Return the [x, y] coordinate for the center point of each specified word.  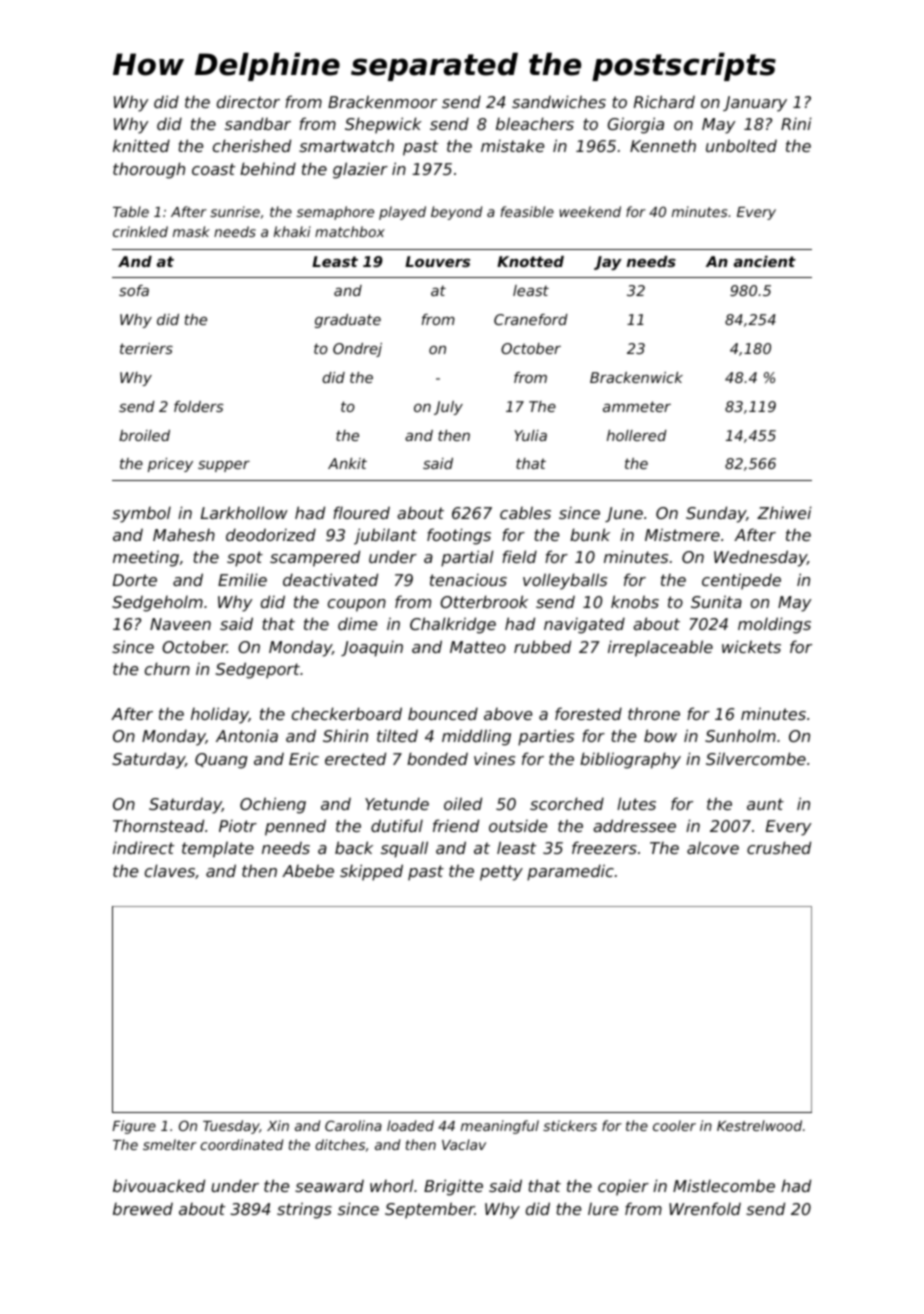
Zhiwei [784, 512]
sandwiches [559, 101]
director [248, 101]
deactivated [330, 579]
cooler [674, 1125]
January [755, 104]
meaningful [500, 1127]
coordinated [241, 1144]
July [448, 408]
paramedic [570, 872]
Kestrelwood [759, 1125]
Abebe [308, 870]
